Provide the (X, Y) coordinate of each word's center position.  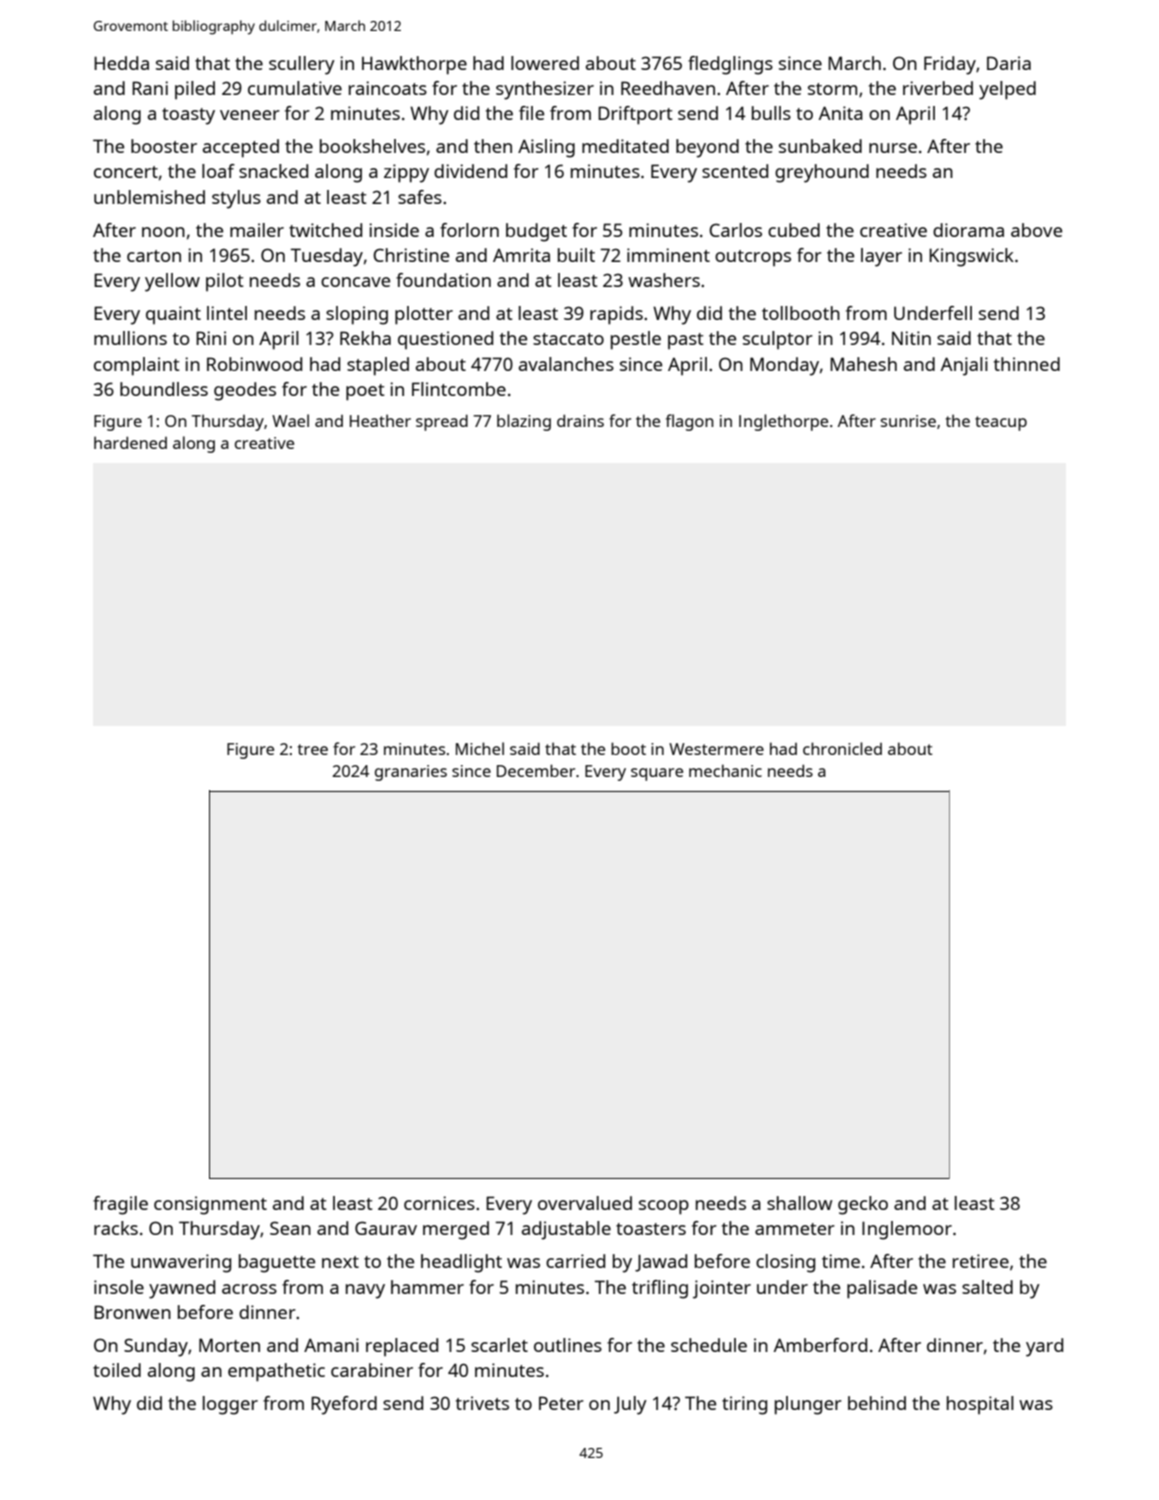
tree (313, 749)
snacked (273, 171)
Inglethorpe (783, 422)
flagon (690, 422)
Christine (411, 255)
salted (987, 1287)
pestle (636, 340)
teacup (1001, 423)
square (657, 774)
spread (442, 422)
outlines (568, 1345)
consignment (210, 1205)
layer (881, 257)
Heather (380, 420)
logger (230, 1405)
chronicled (842, 748)
